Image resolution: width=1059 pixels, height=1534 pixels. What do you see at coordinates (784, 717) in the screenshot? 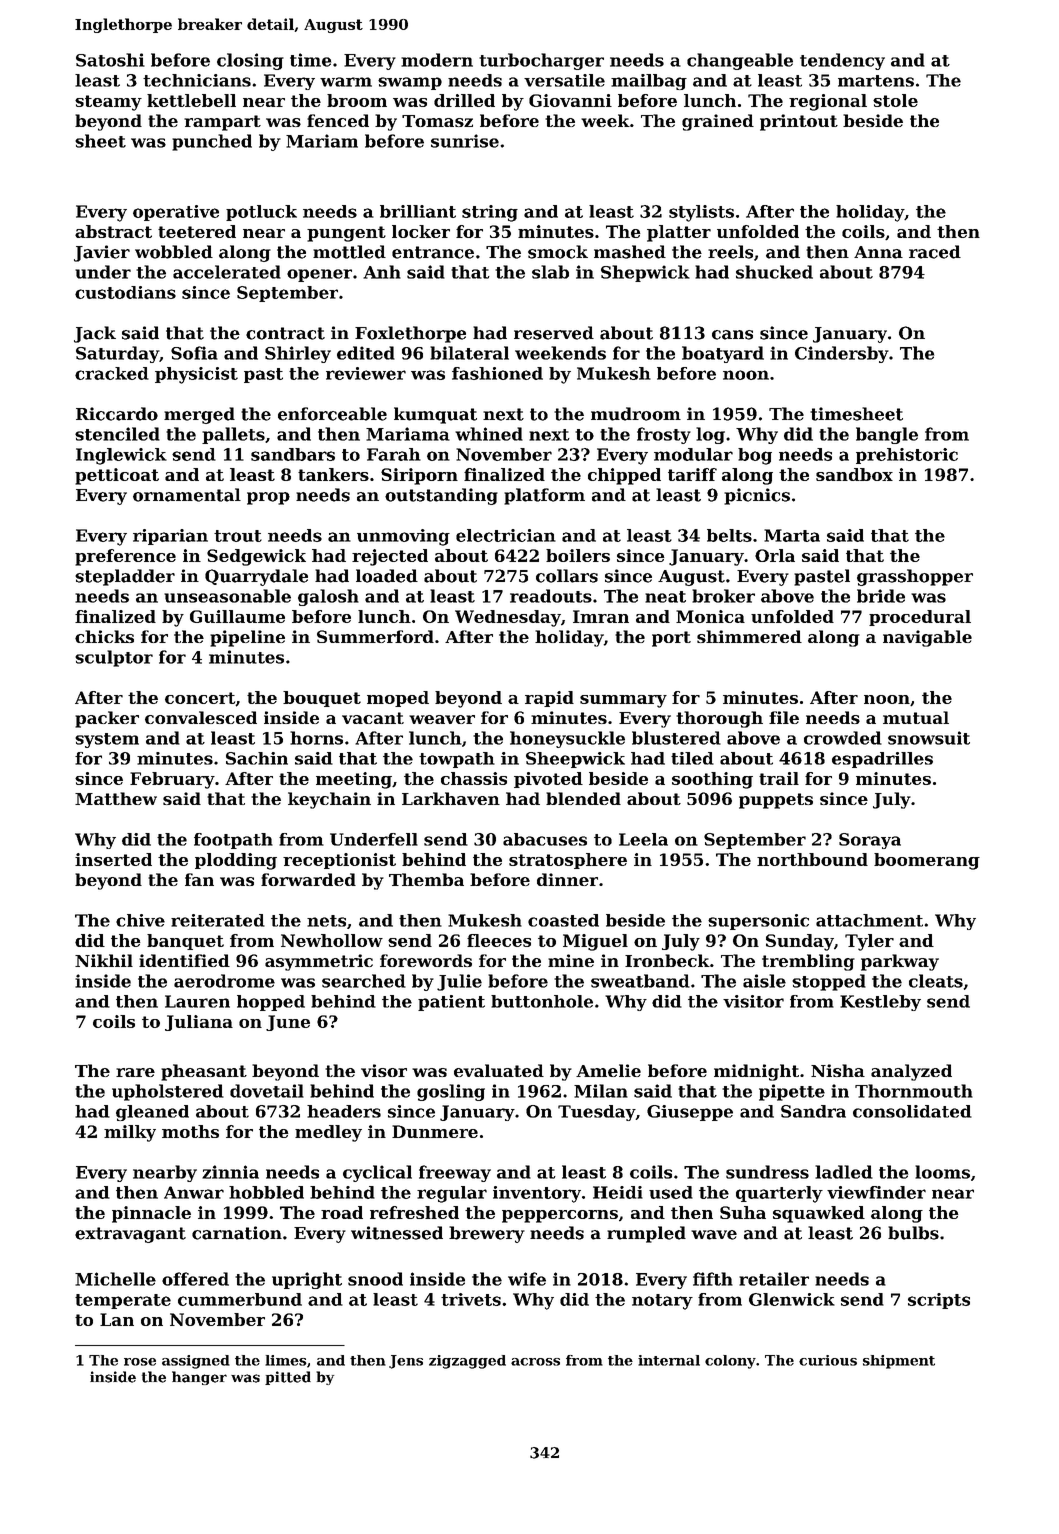
I see `file` at bounding box center [784, 717].
